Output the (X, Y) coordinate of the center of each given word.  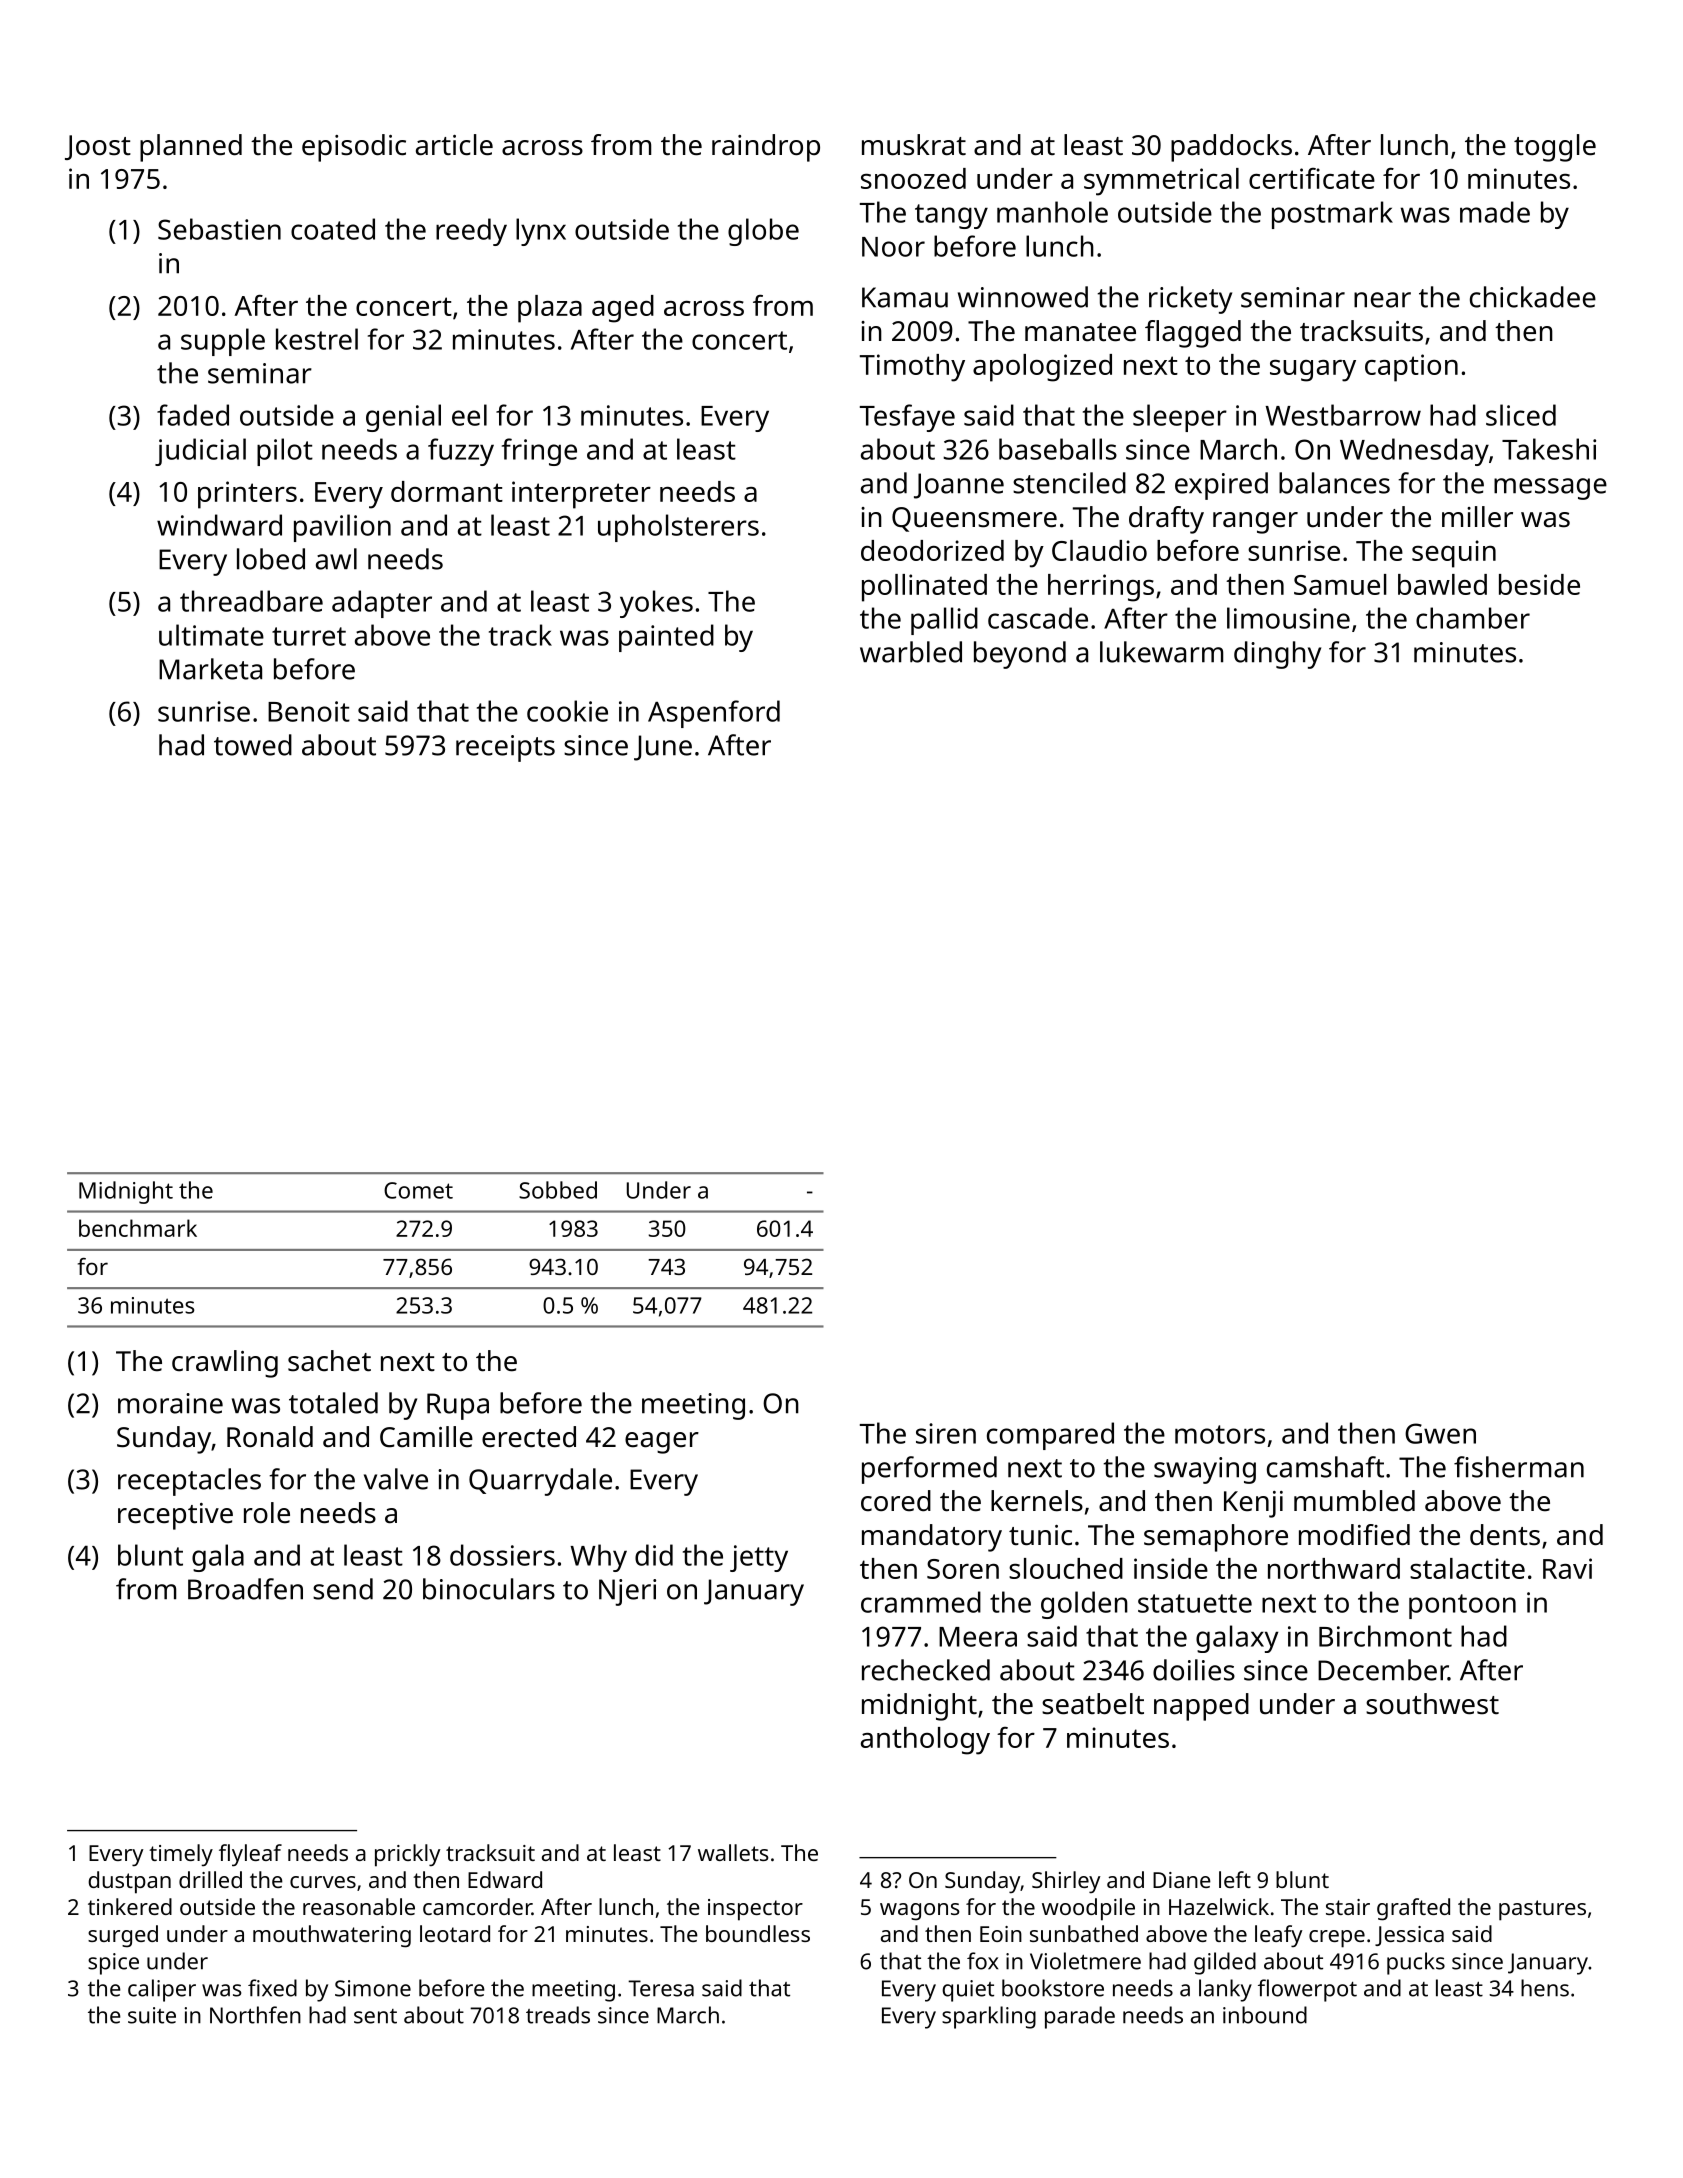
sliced (1521, 415)
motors (1220, 1434)
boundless (758, 1933)
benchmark (138, 1228)
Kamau (905, 297)
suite (152, 2015)
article (454, 145)
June (663, 748)
